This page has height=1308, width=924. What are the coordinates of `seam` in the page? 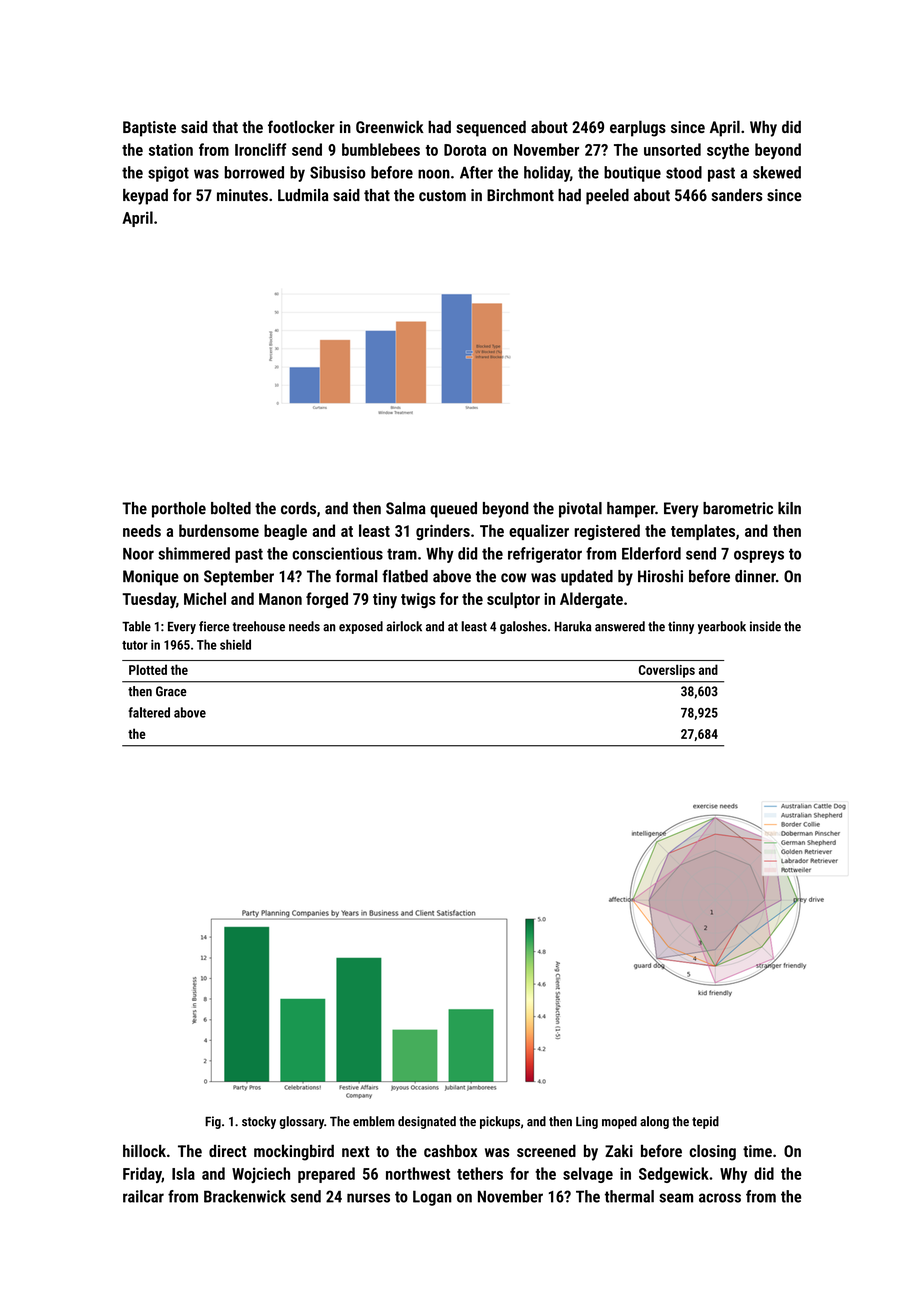 It's located at (676, 1198).
